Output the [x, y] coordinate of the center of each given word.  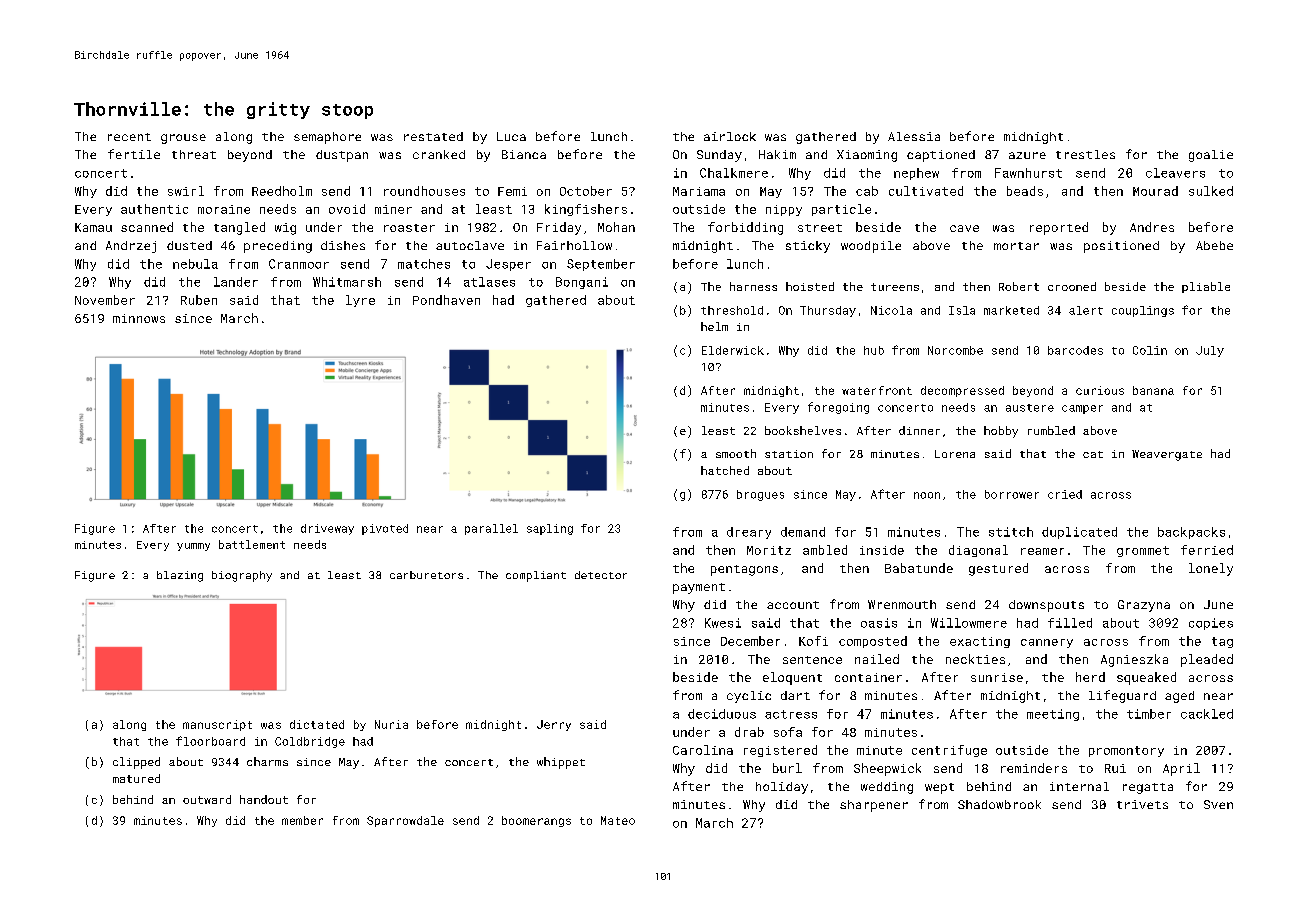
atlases [489, 282]
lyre [360, 301]
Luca [511, 136]
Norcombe [955, 350]
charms [267, 761]
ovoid [347, 209]
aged [1179, 697]
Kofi [813, 641]
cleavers [1175, 173]
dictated [317, 724]
